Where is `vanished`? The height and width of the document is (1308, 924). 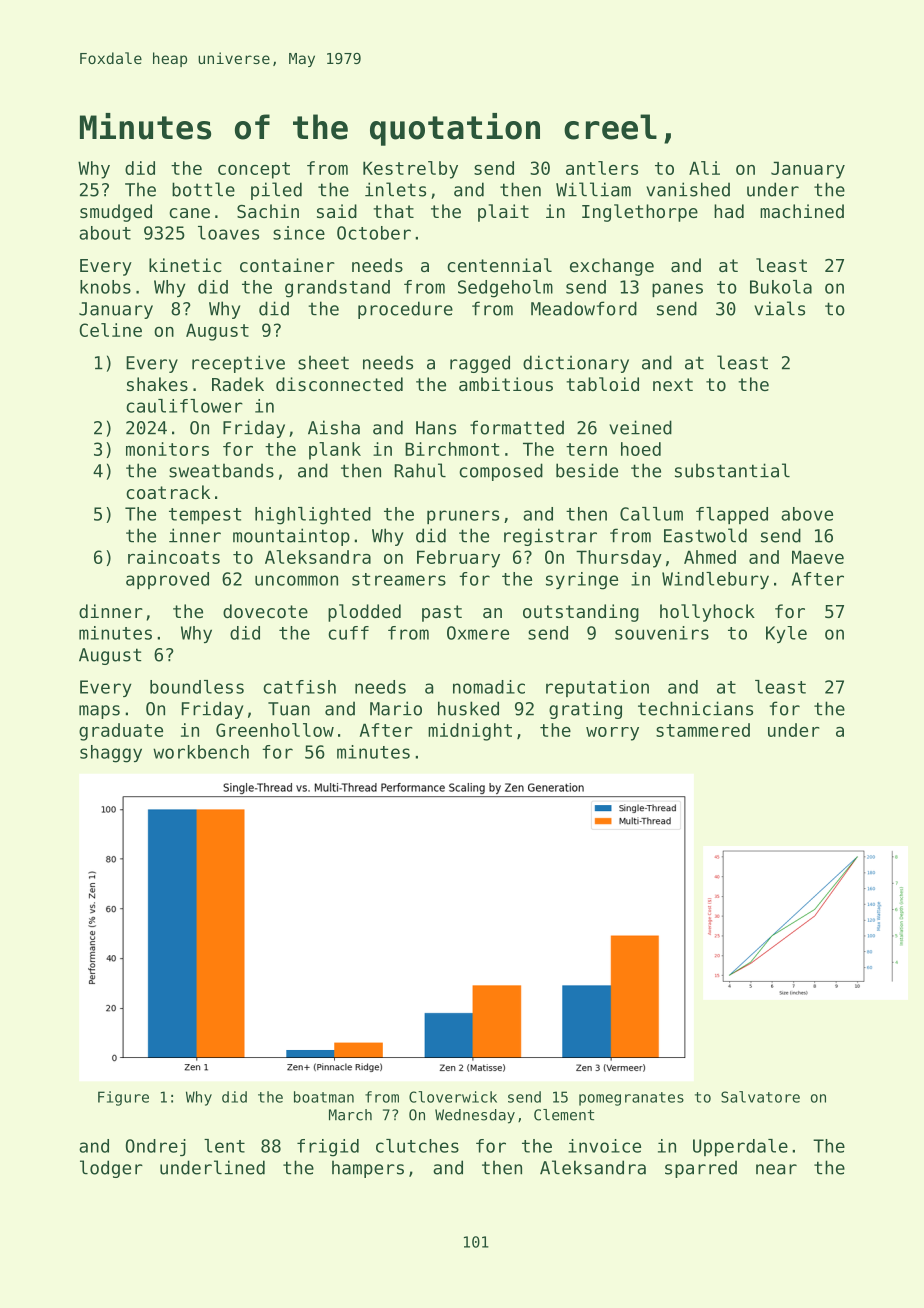 vanished is located at coordinates (688, 189).
